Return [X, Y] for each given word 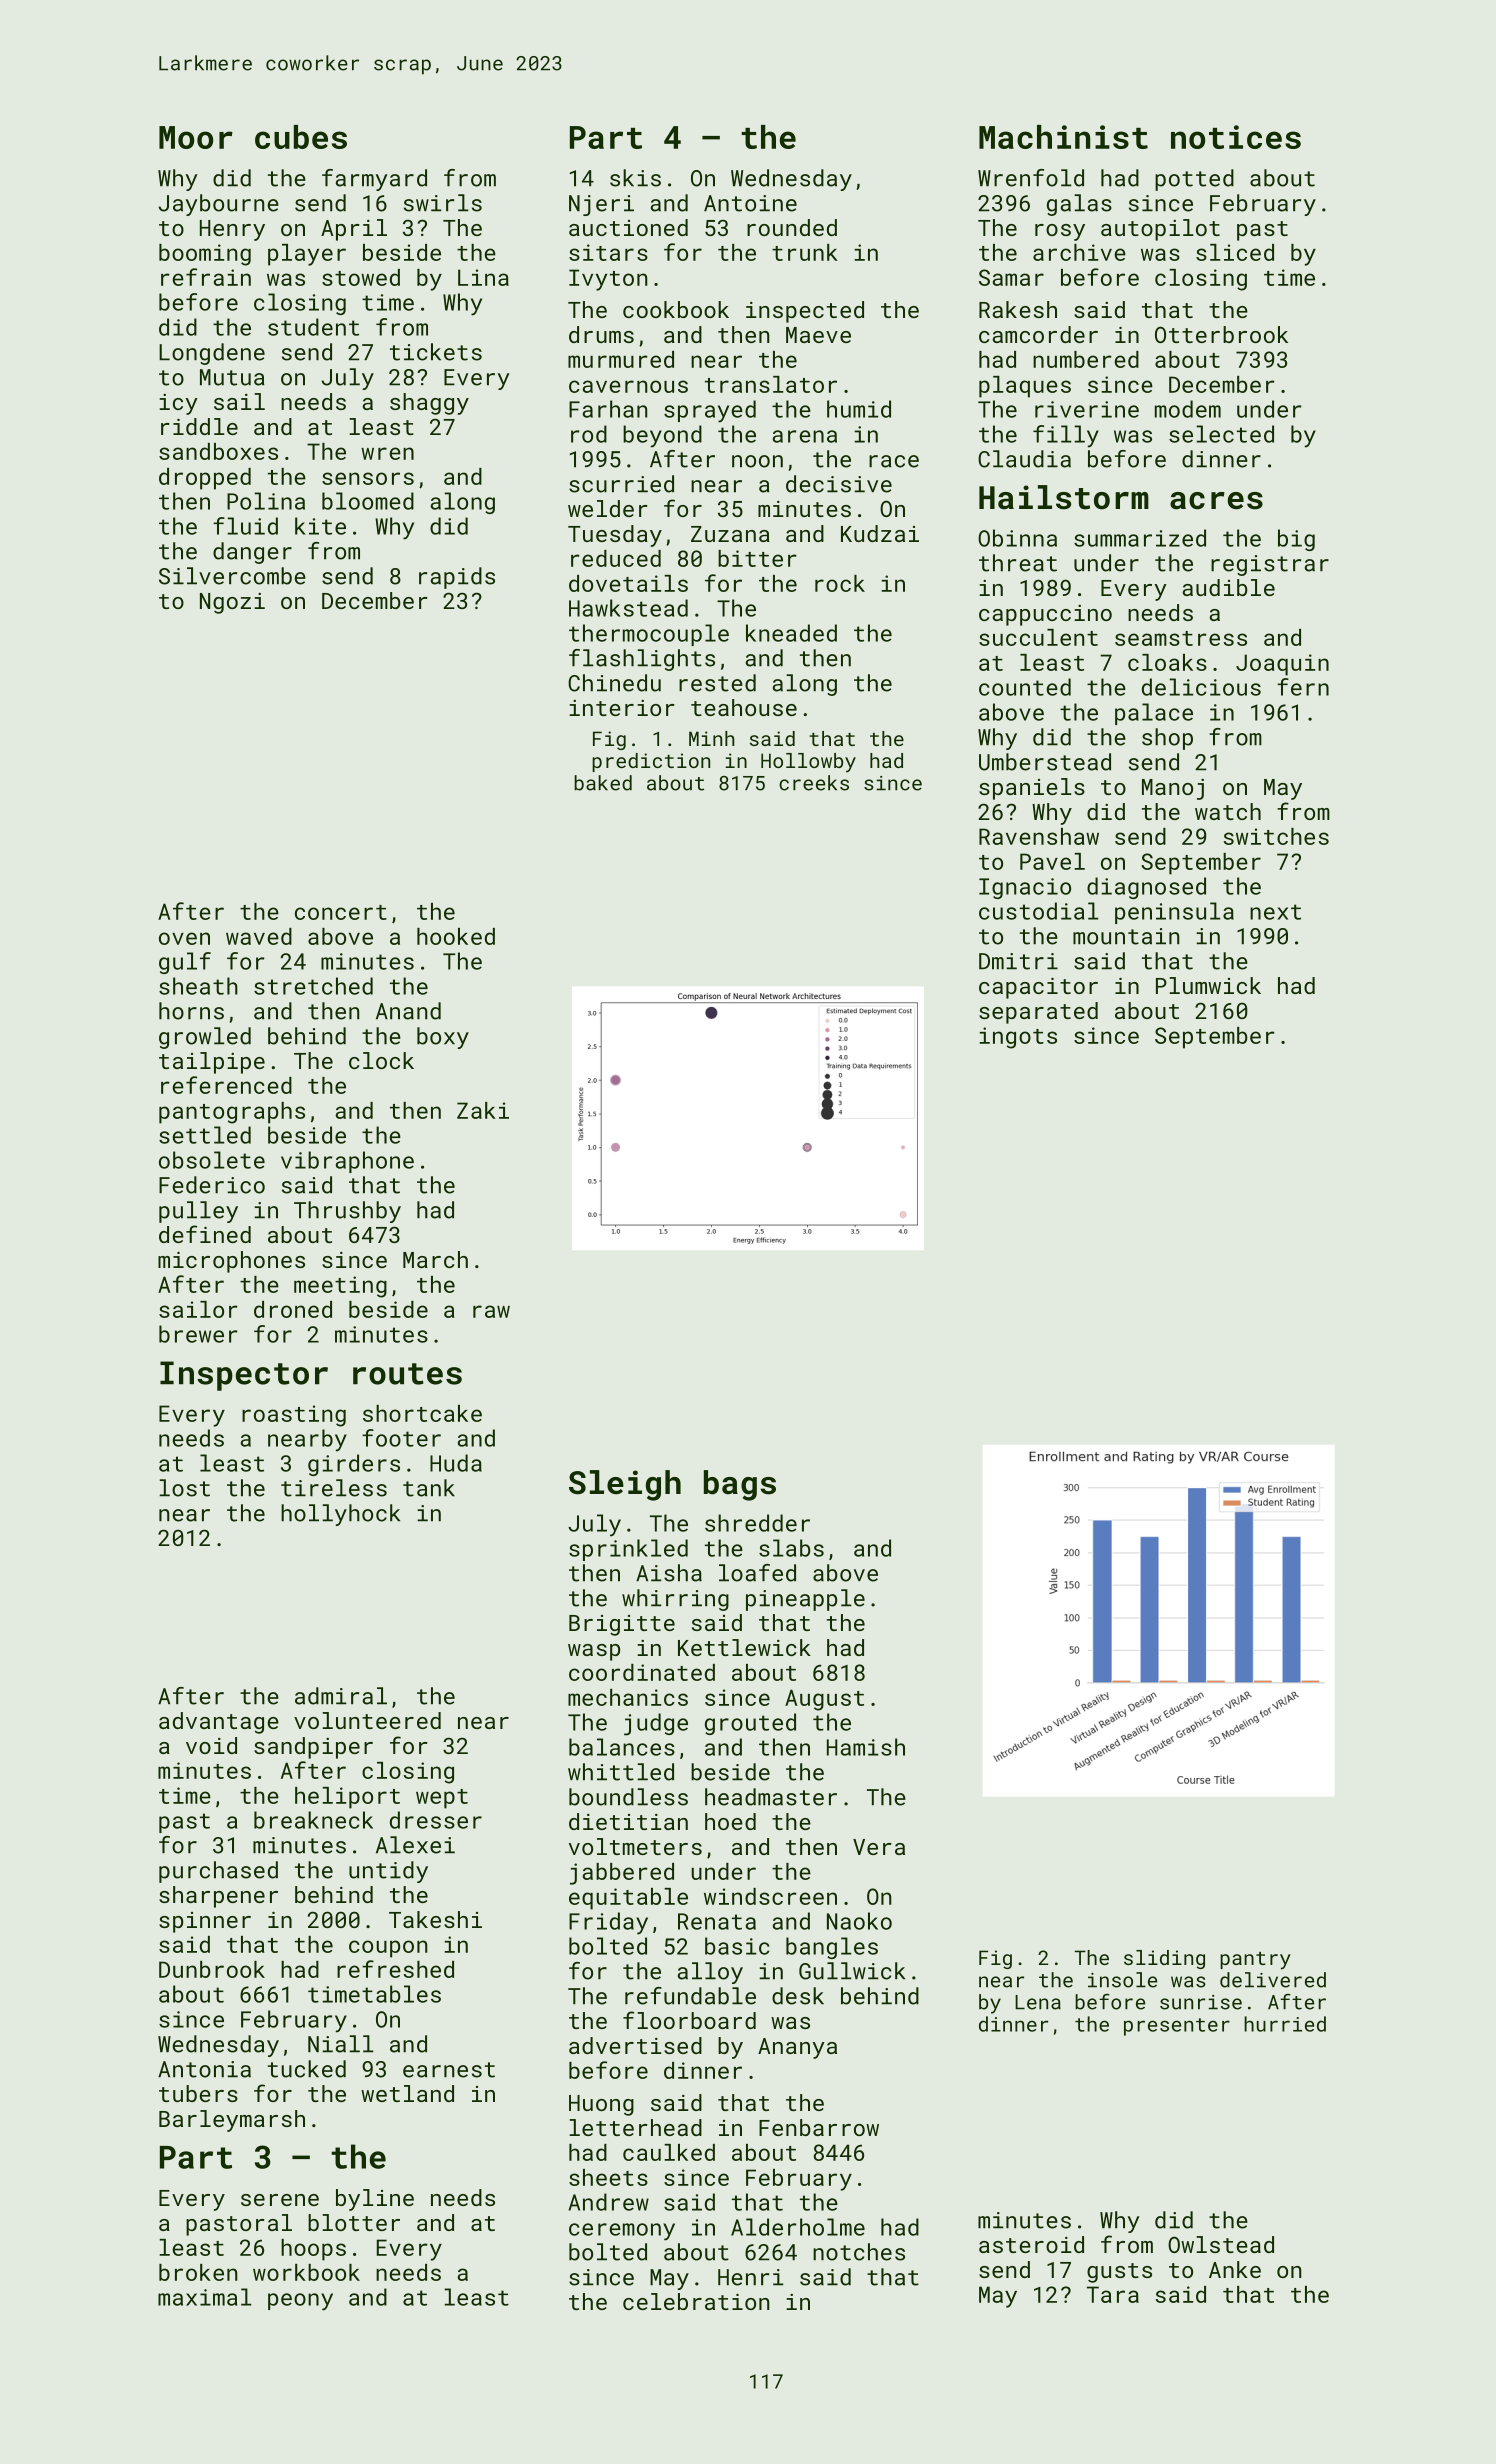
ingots [1018, 1038]
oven [184, 938]
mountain [1126, 936]
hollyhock [340, 1515]
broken [198, 2272]
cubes [301, 137]
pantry [1255, 1961]
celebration [696, 2301]
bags [740, 1485]
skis [635, 178]
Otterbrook [1221, 334]
